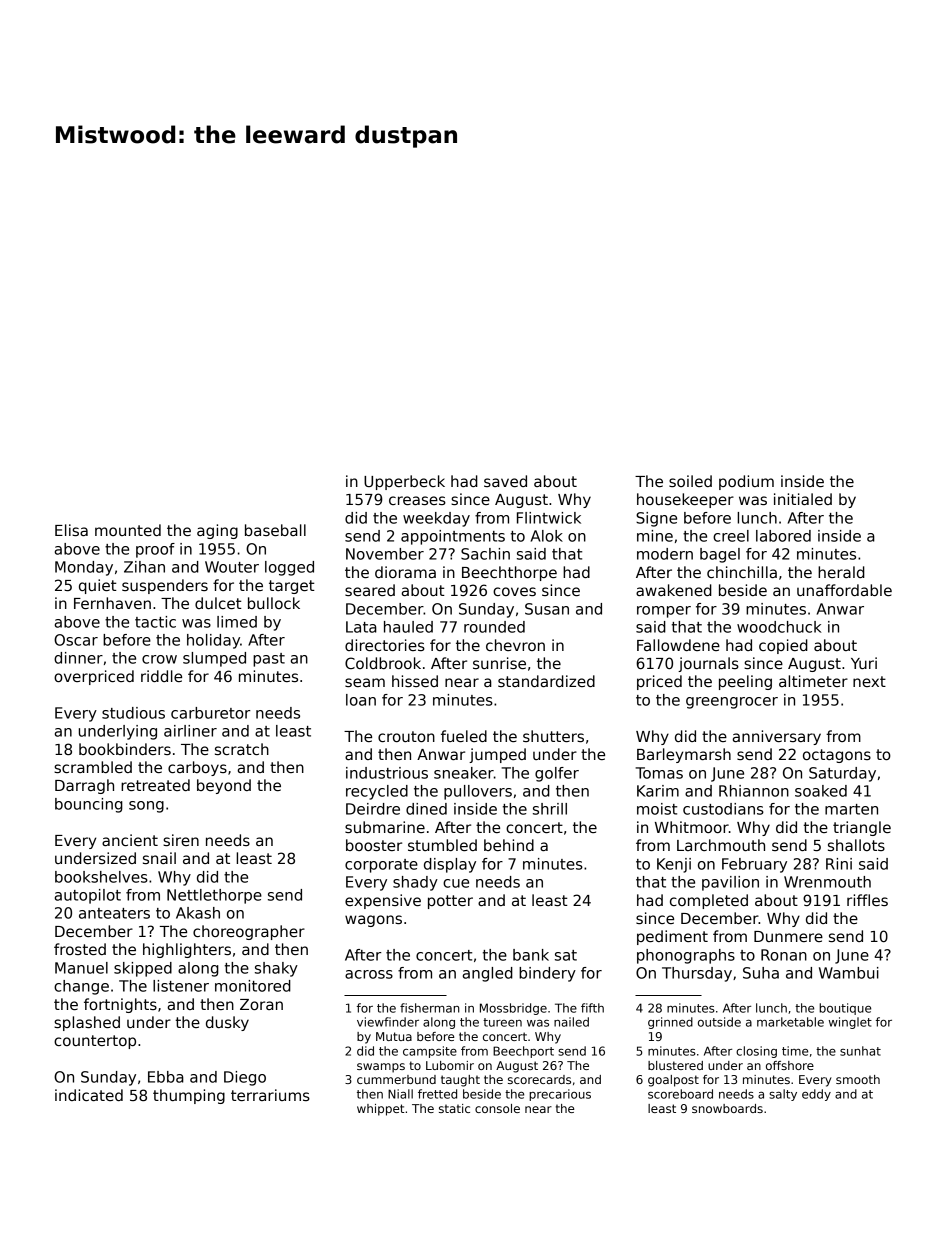  Describe the element at coordinates (89, 1095) in the screenshot. I see `indicated` at that location.
